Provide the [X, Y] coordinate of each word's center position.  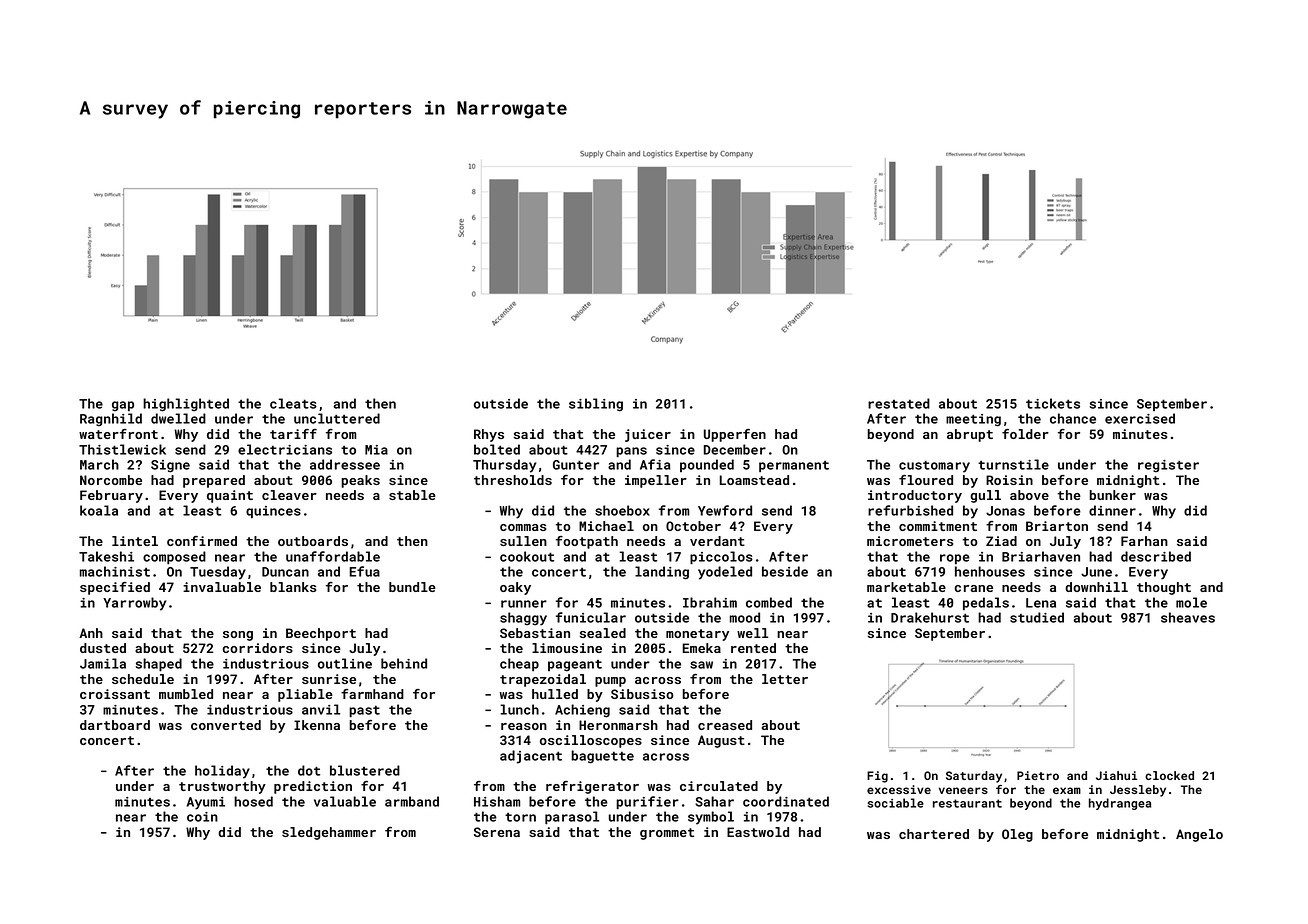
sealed [603, 633]
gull [985, 496]
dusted [103, 648]
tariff [293, 434]
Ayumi [206, 803]
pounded [707, 465]
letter [785, 679]
